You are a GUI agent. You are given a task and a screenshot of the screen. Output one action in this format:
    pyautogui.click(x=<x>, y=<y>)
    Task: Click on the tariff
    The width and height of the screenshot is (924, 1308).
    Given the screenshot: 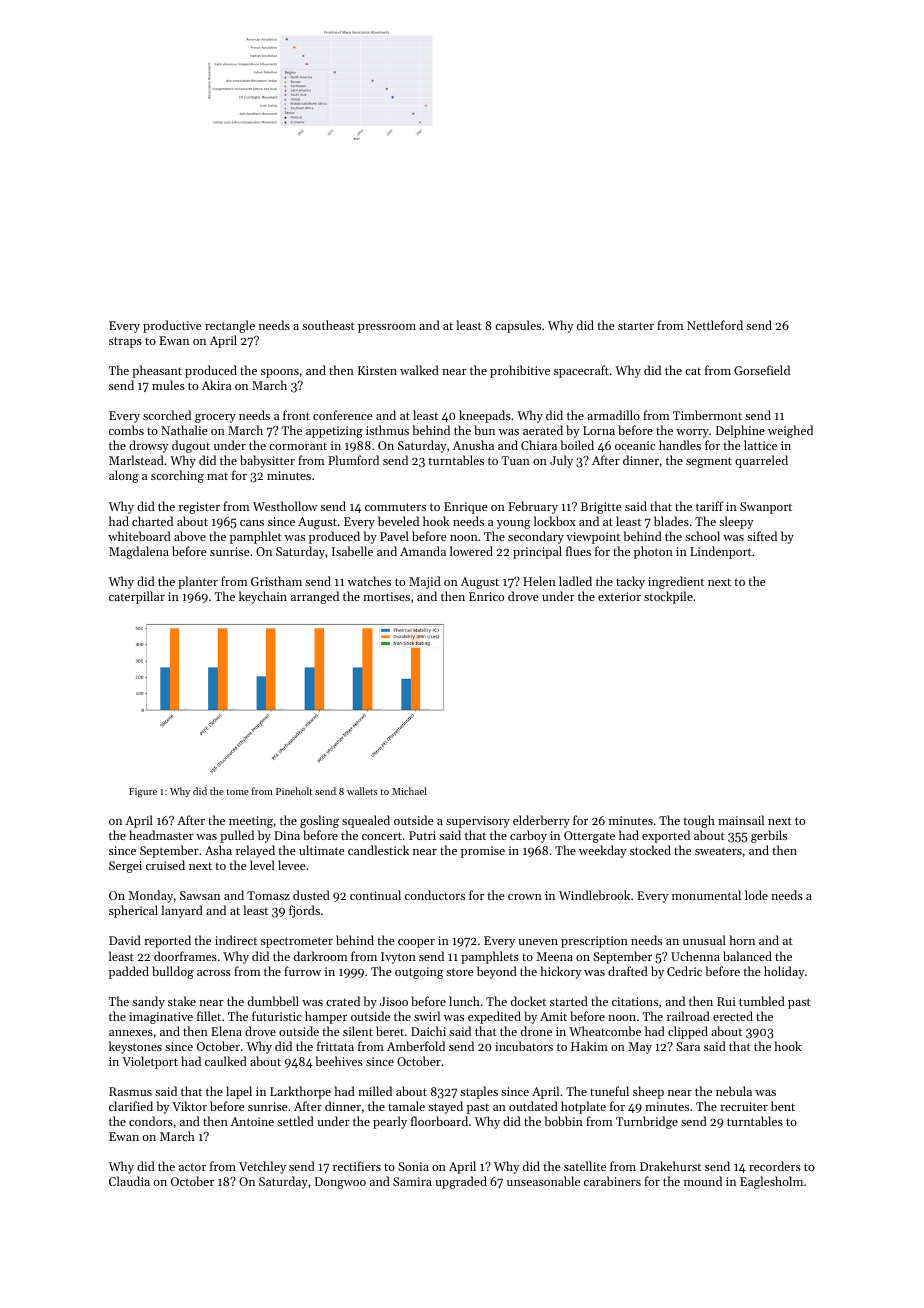 What is the action you would take?
    pyautogui.click(x=709, y=506)
